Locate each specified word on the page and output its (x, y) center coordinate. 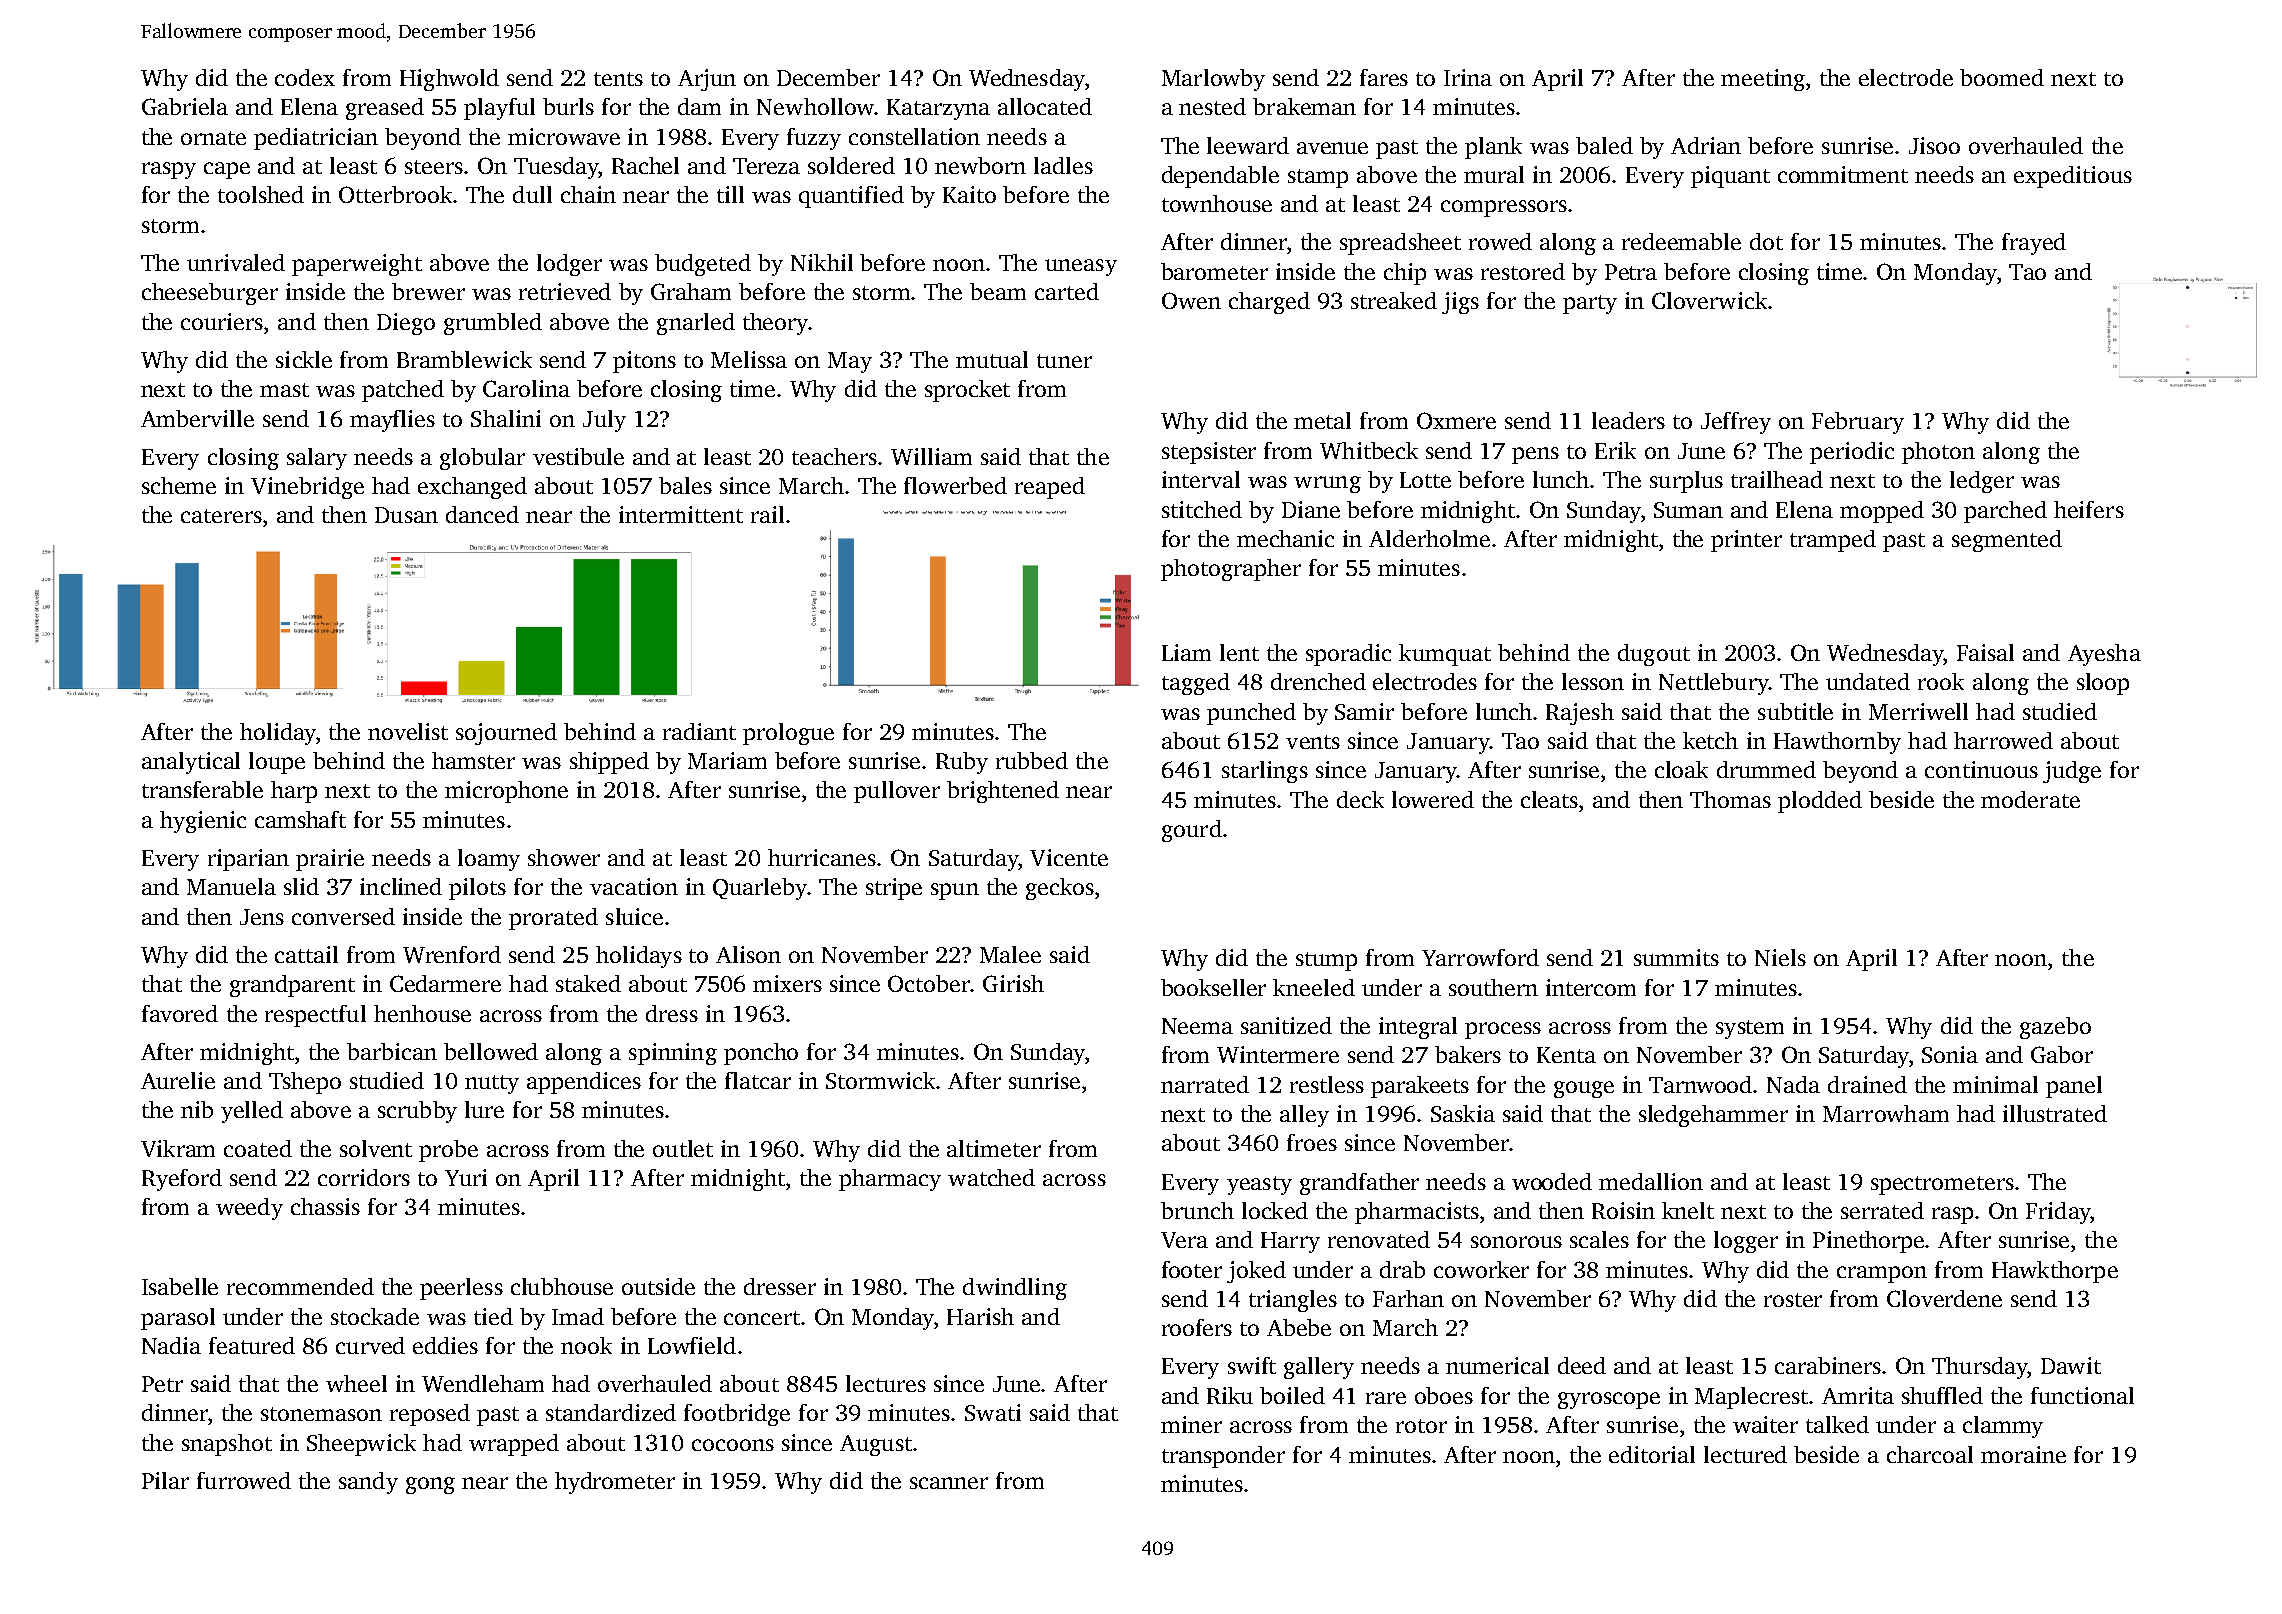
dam (699, 106)
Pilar (165, 1480)
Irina (1468, 77)
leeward (1248, 145)
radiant (699, 731)
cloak (1681, 769)
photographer (1231, 570)
